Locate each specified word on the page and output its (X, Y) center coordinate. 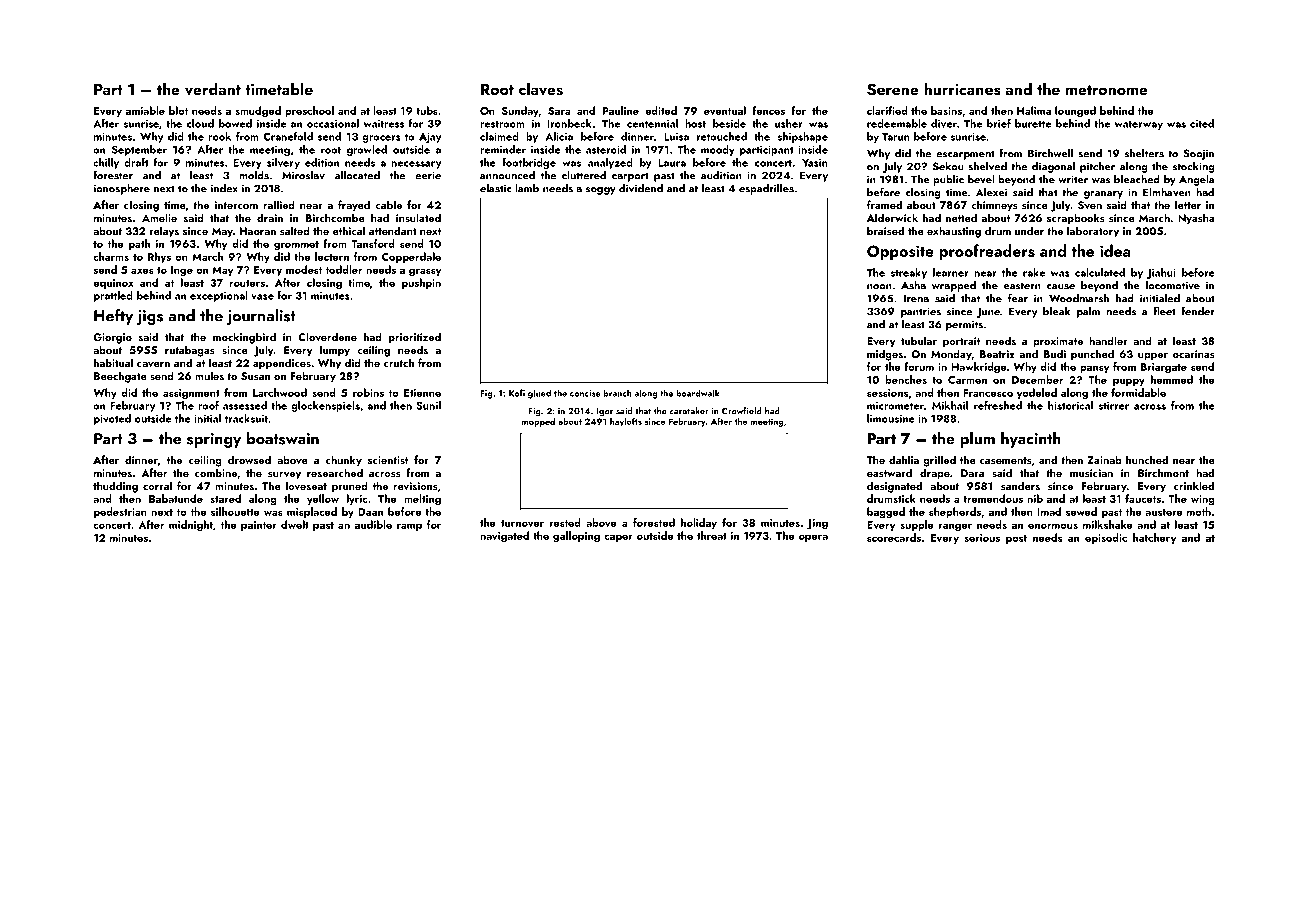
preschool (309, 111)
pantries (921, 312)
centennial (652, 123)
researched (335, 472)
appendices (282, 364)
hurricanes (962, 89)
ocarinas (1194, 354)
